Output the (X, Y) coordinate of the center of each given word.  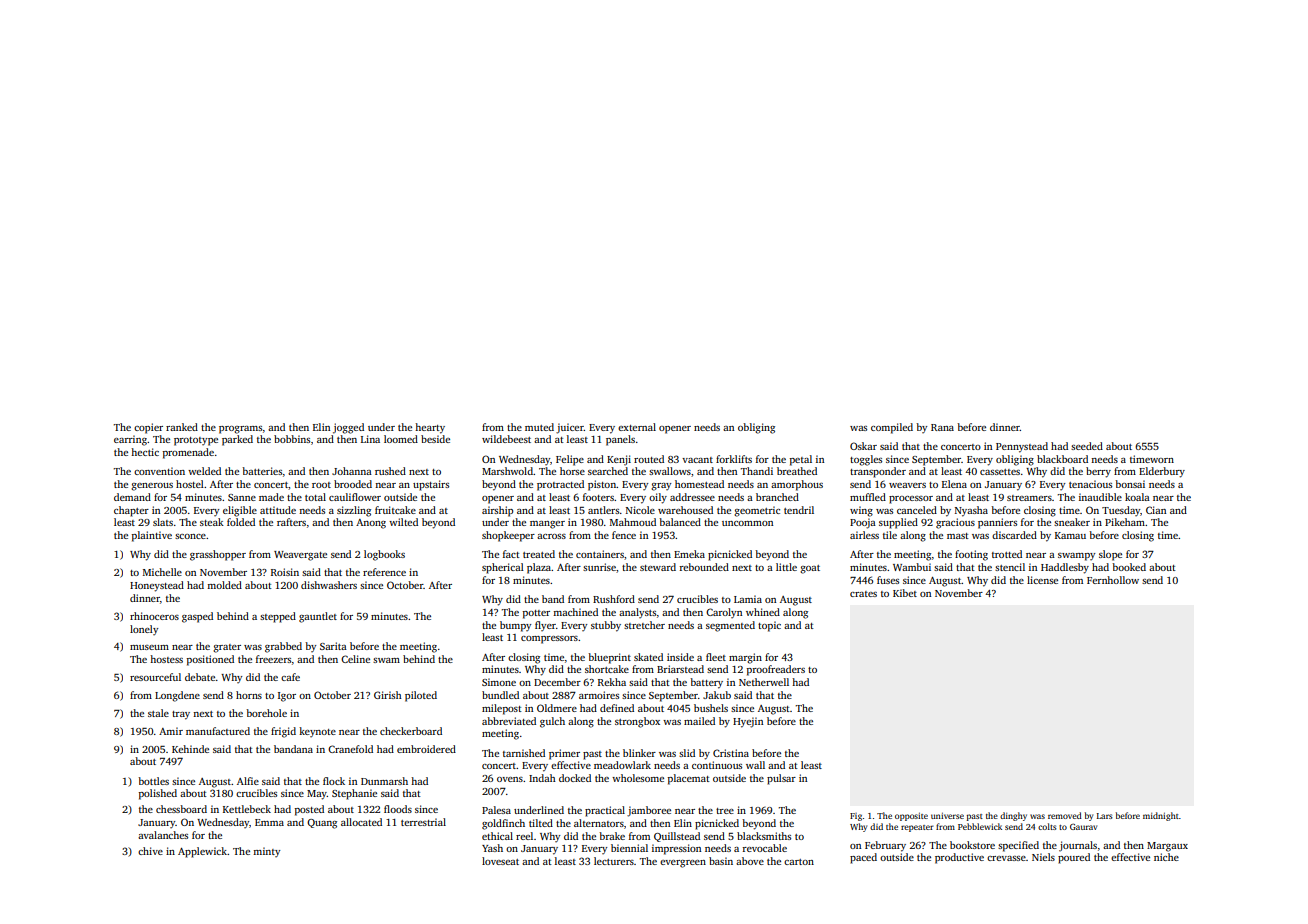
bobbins (292, 439)
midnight (1161, 816)
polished (158, 794)
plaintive (152, 536)
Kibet (905, 593)
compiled (892, 428)
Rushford (614, 599)
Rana (942, 427)
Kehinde (190, 749)
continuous (717, 765)
